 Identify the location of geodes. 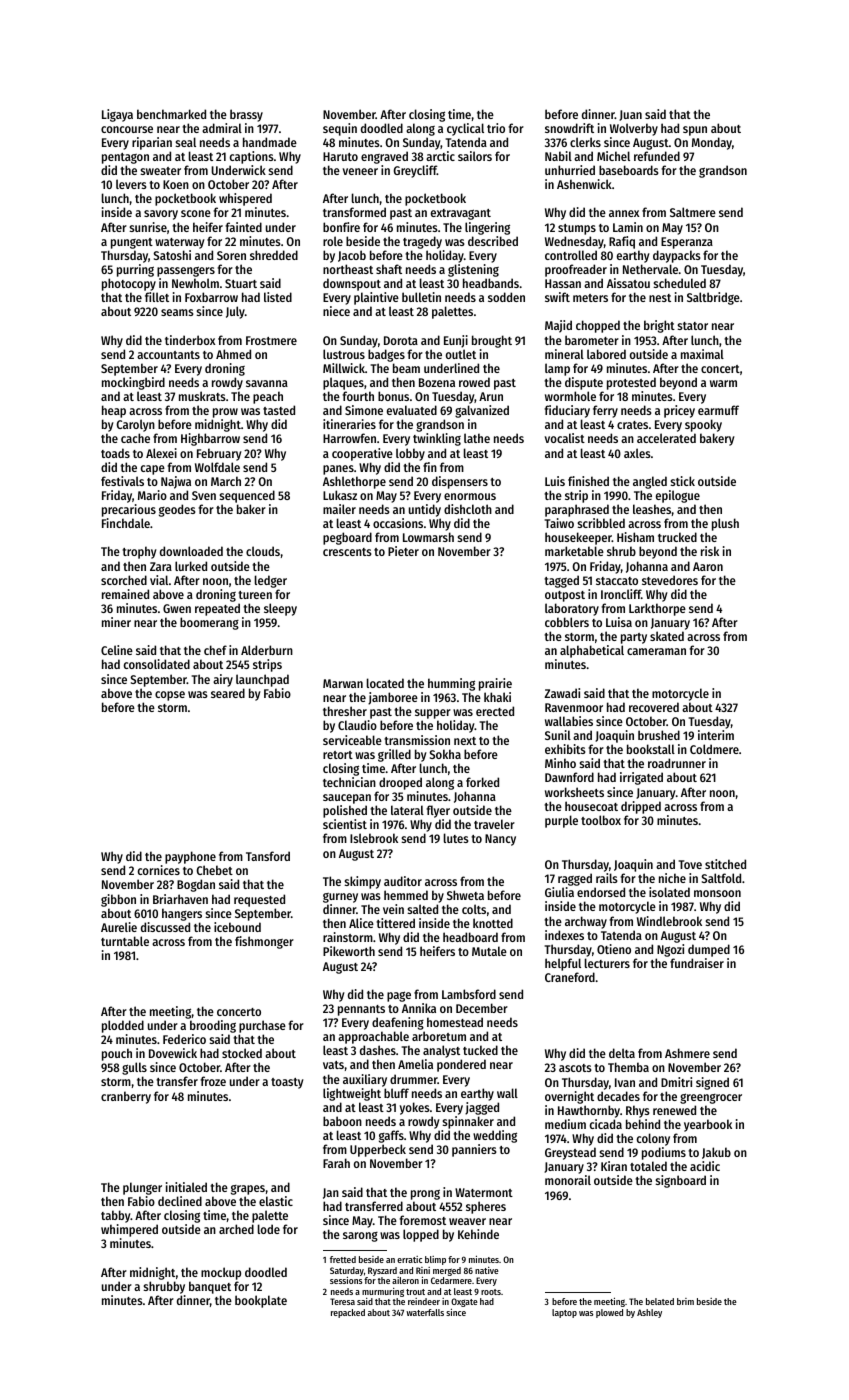
(177, 510).
